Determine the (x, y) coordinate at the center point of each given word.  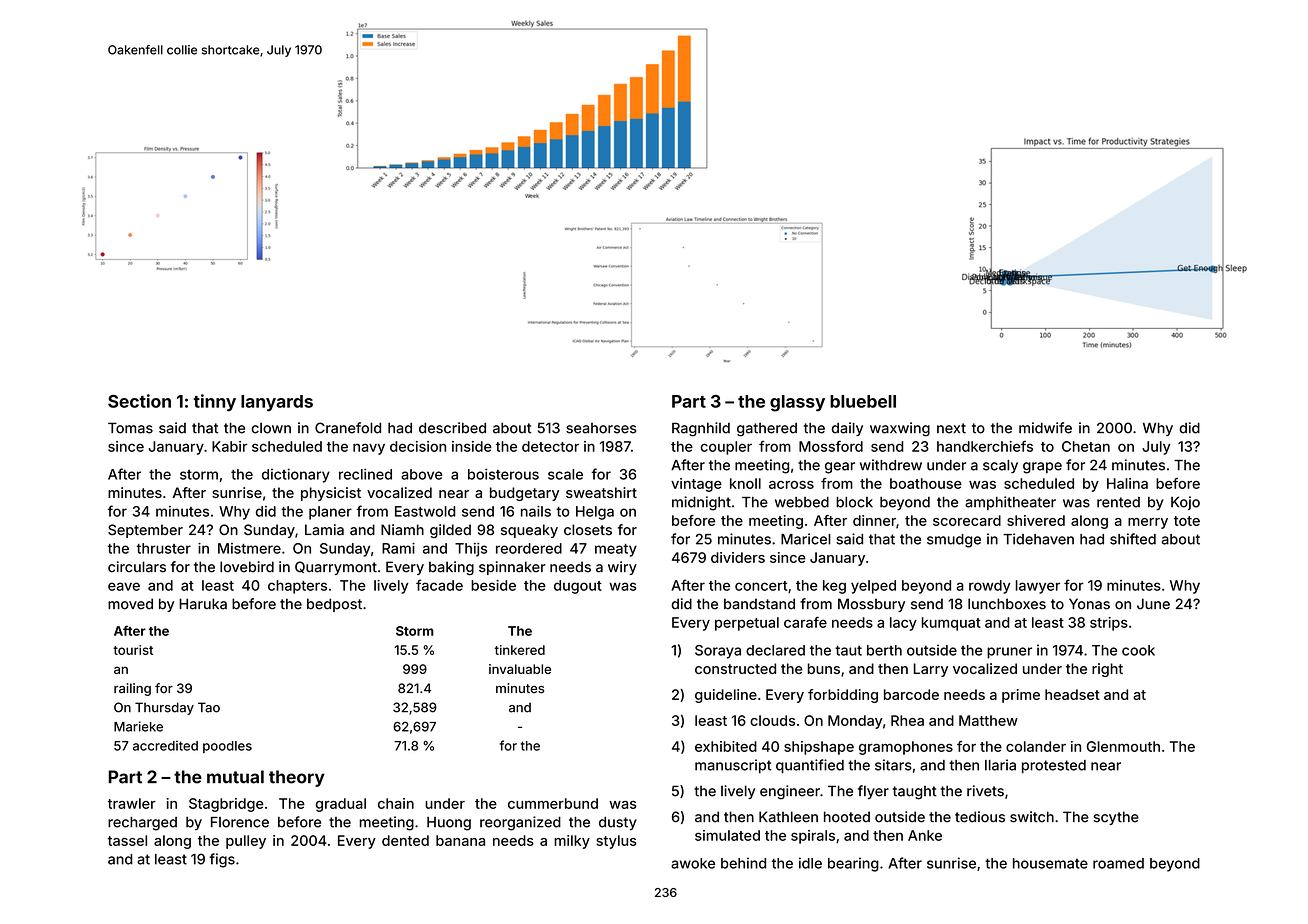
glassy (797, 403)
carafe (805, 622)
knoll (745, 483)
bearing (853, 864)
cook (1138, 650)
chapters (297, 587)
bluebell (863, 401)
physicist (331, 494)
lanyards (277, 403)
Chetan (1086, 446)
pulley (246, 842)
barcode (911, 694)
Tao (209, 707)
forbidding (843, 696)
